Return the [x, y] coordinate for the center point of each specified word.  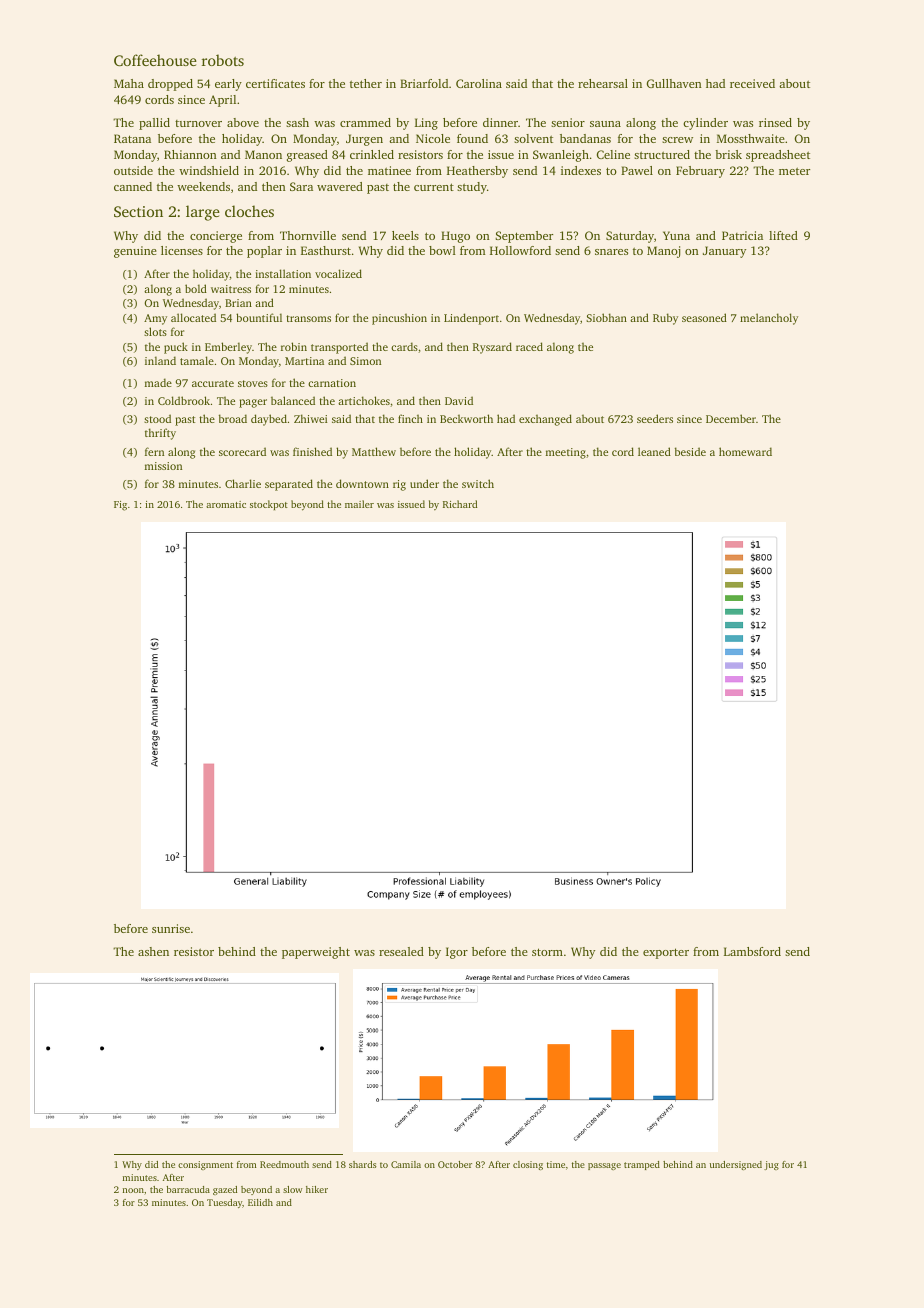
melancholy [769, 319]
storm [547, 952]
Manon [263, 154]
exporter [666, 953]
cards [404, 346]
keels [405, 235]
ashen [153, 951]
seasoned [704, 317]
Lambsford [752, 951]
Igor [457, 953]
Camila [406, 1164]
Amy [155, 319]
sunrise [171, 928]
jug [771, 1165]
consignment [205, 1165]
